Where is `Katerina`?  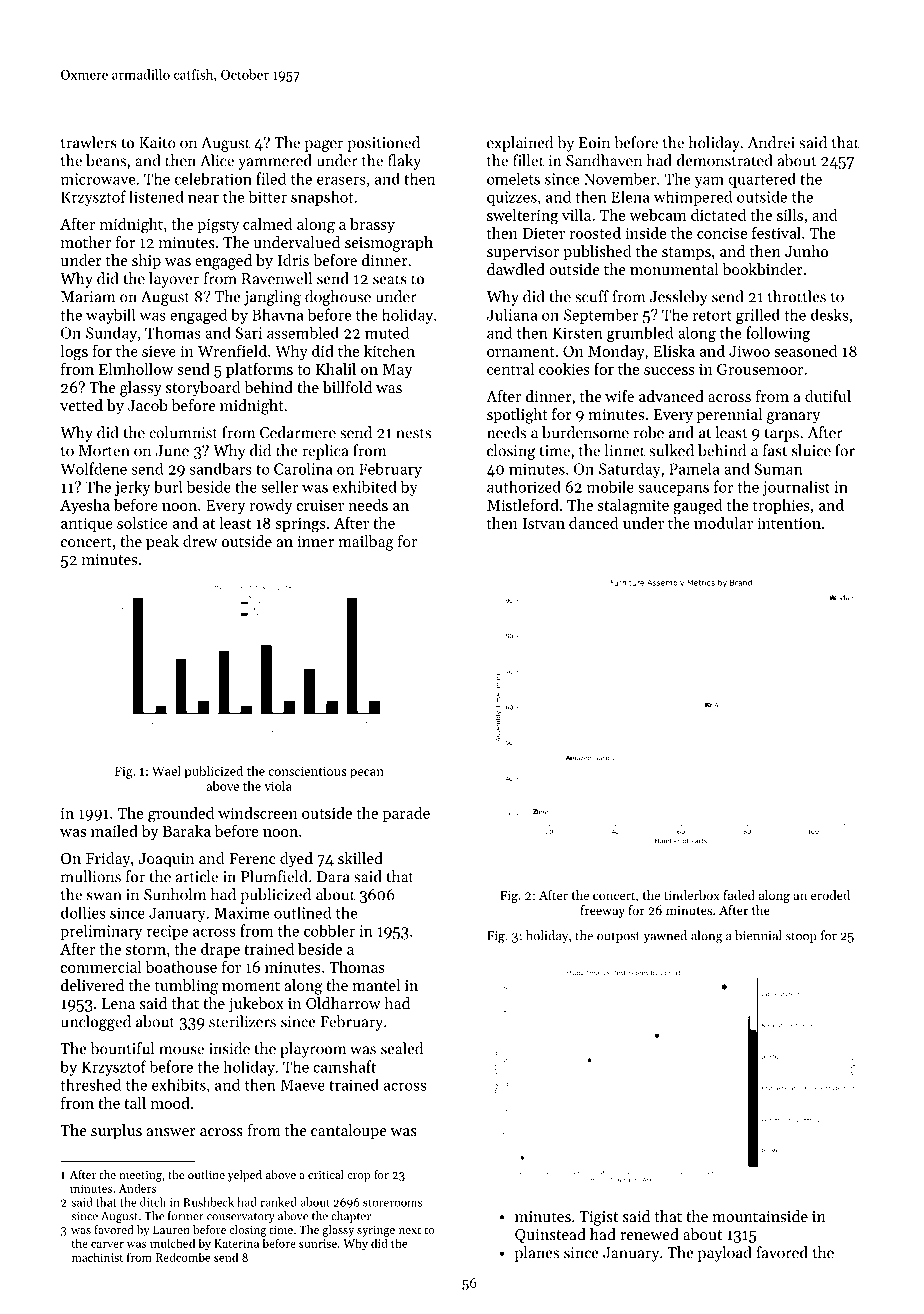
Katerina is located at coordinates (236, 1243).
